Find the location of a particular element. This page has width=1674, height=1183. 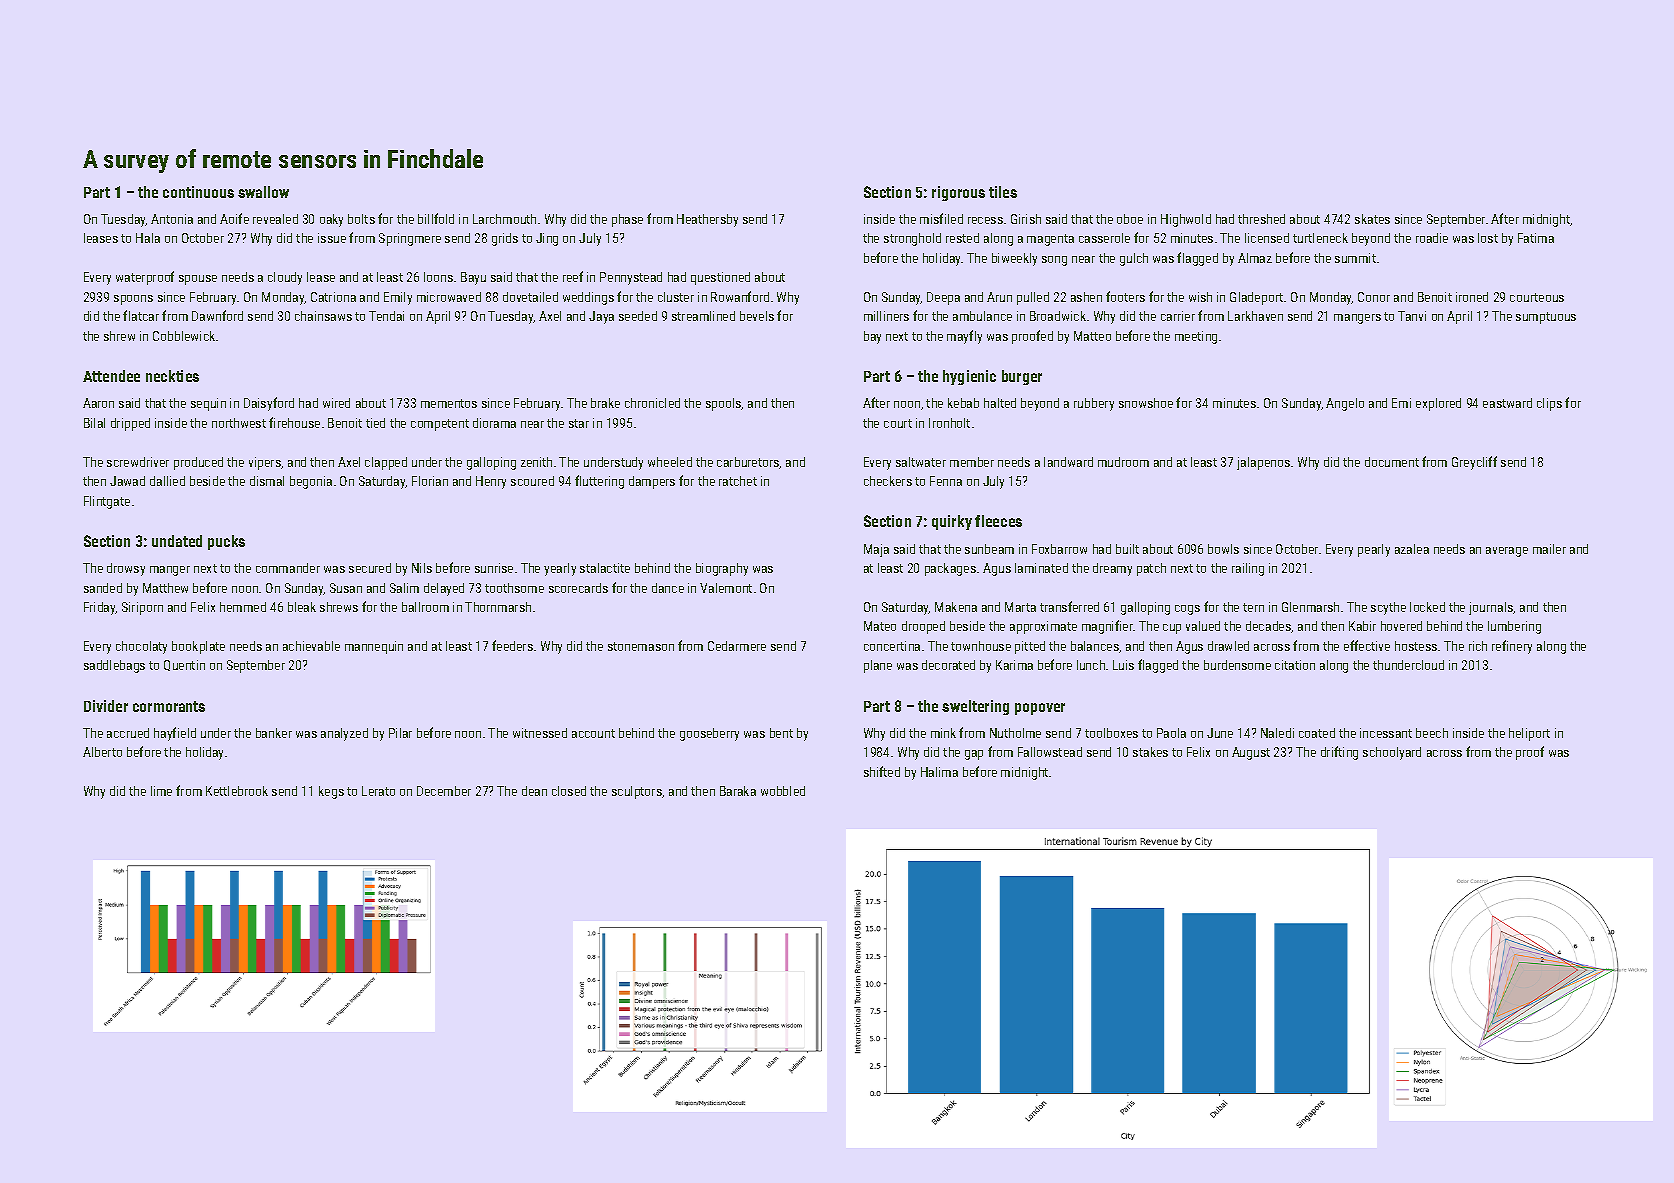

railing is located at coordinates (1248, 569).
